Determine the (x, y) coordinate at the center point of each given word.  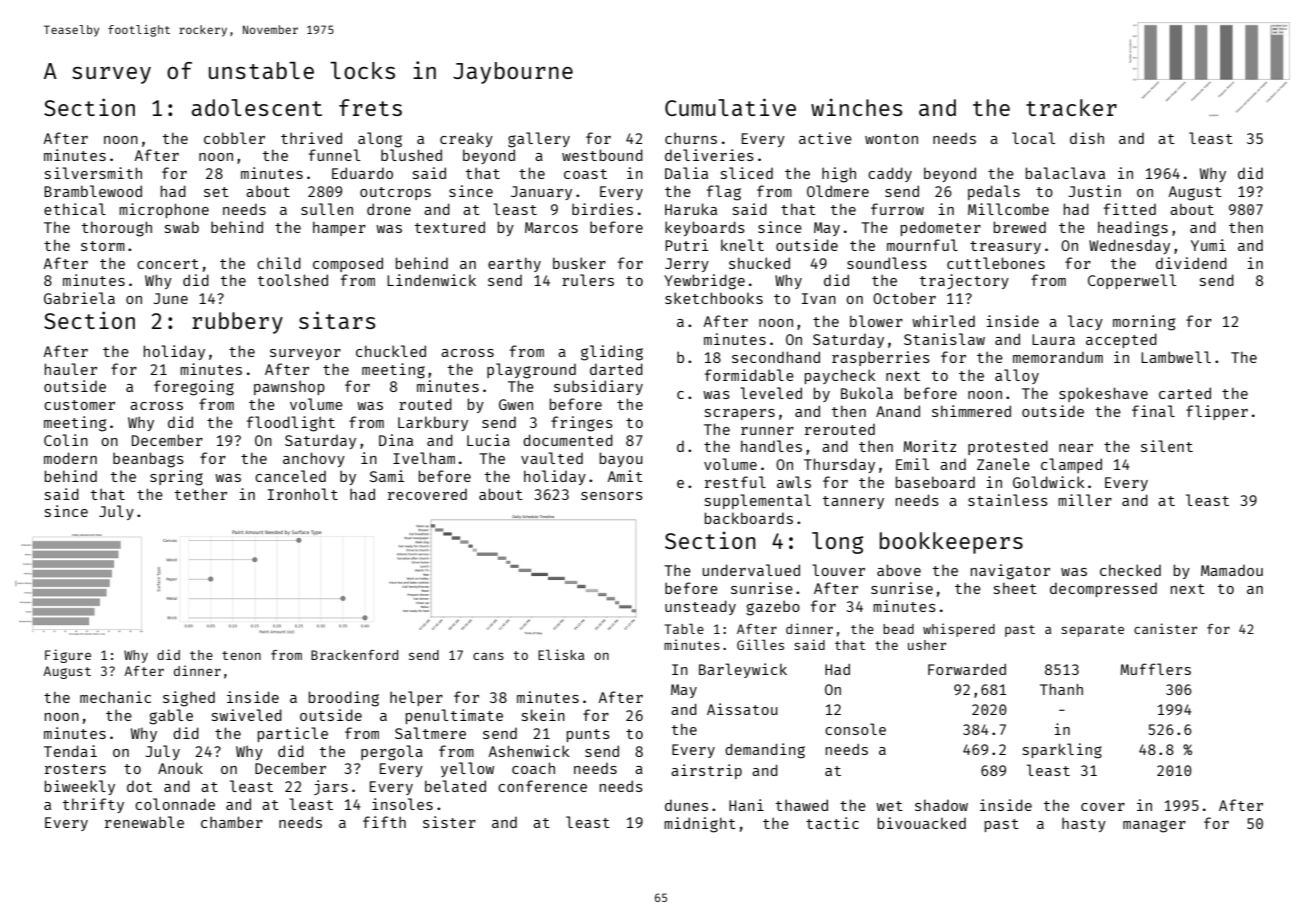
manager (1154, 826)
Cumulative (730, 107)
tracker (1071, 107)
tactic (832, 823)
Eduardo (362, 173)
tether (201, 494)
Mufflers (1155, 669)
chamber (232, 822)
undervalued (751, 570)
